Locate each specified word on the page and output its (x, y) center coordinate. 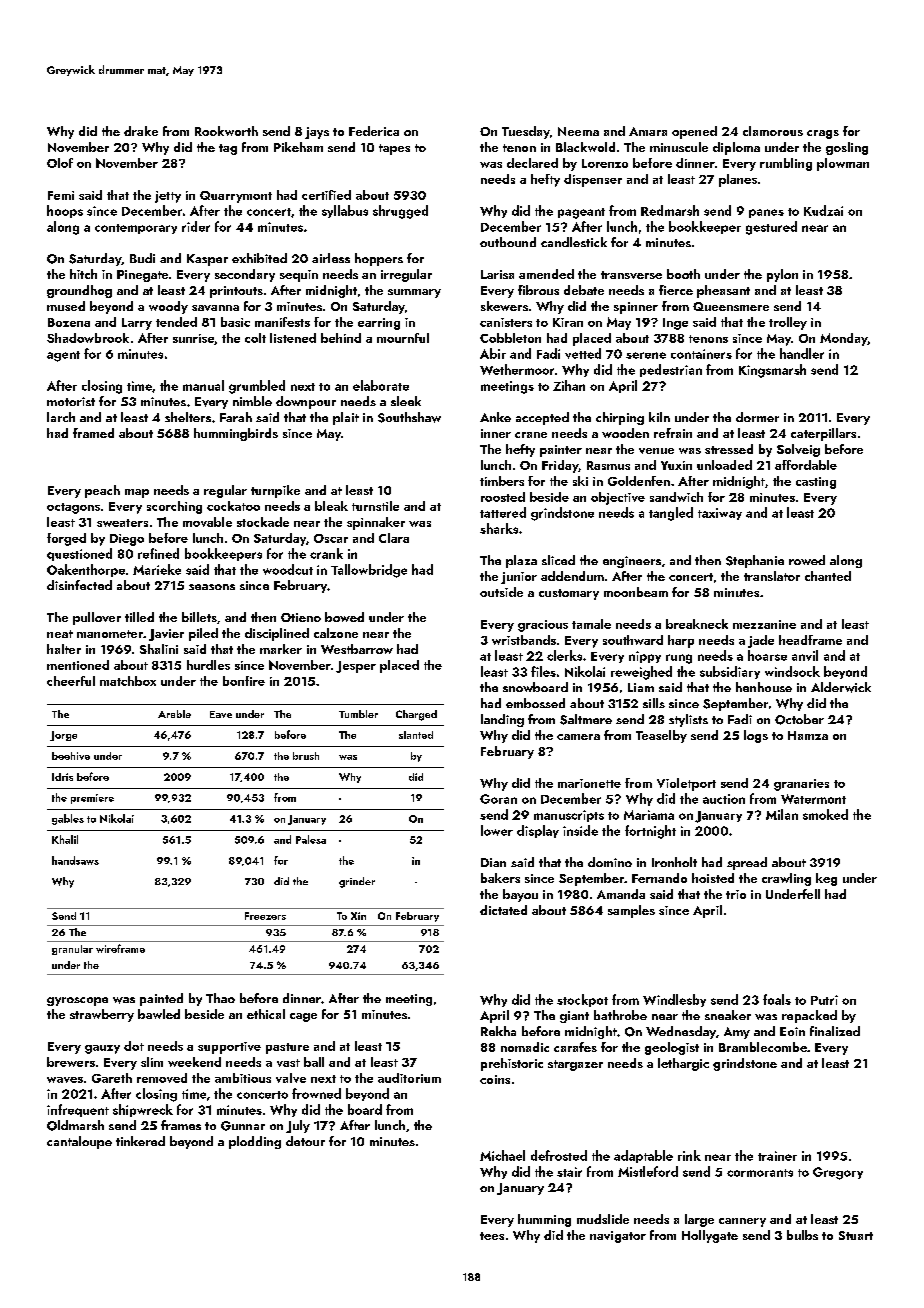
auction (724, 799)
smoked (825, 814)
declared (532, 163)
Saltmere (586, 719)
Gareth (112, 1078)
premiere (92, 799)
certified (326, 195)
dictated (503, 910)
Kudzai (823, 210)
